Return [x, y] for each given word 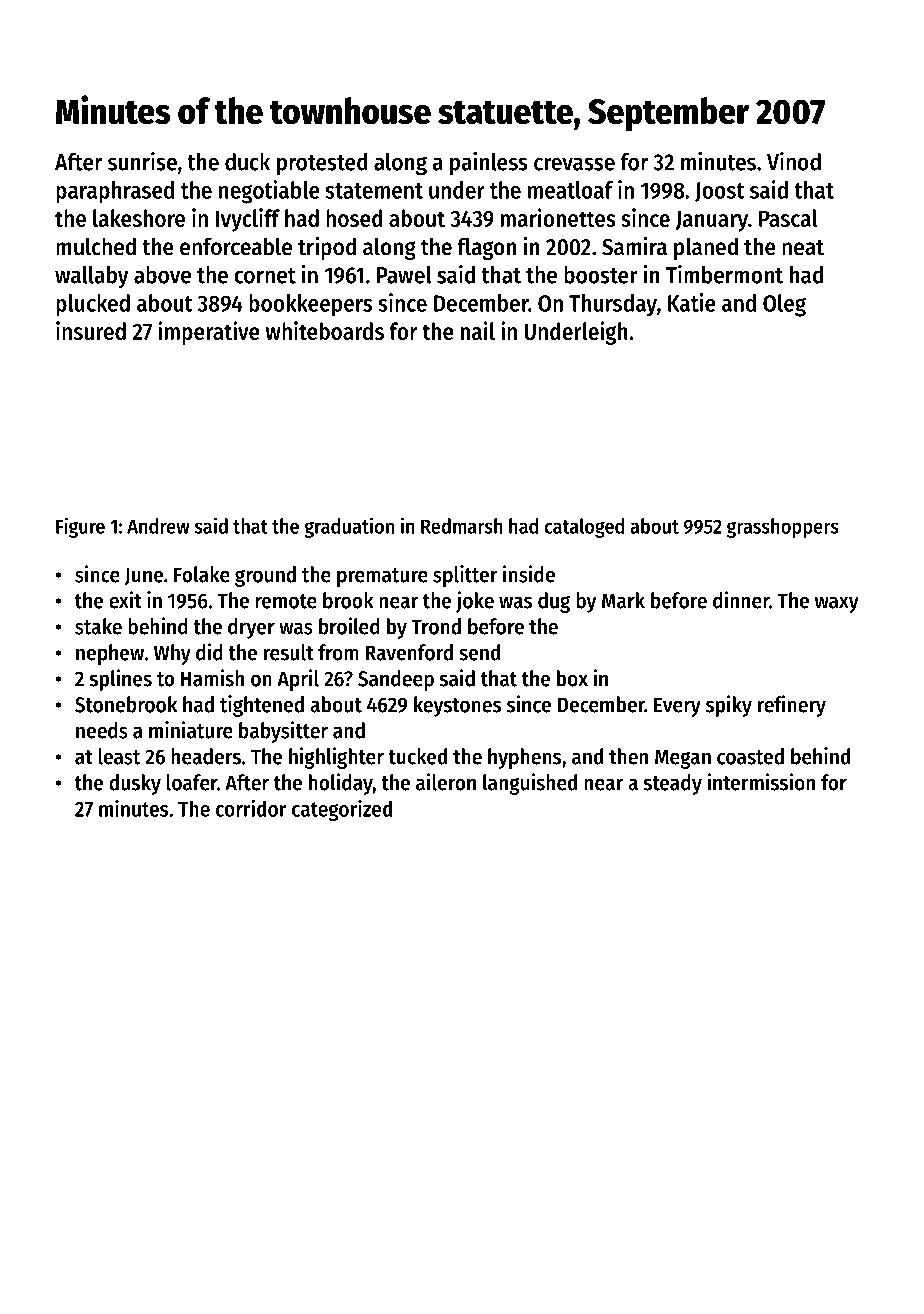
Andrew [158, 526]
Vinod [794, 161]
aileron [446, 782]
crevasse [574, 164]
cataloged [584, 528]
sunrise [142, 161]
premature [382, 577]
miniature [191, 730]
